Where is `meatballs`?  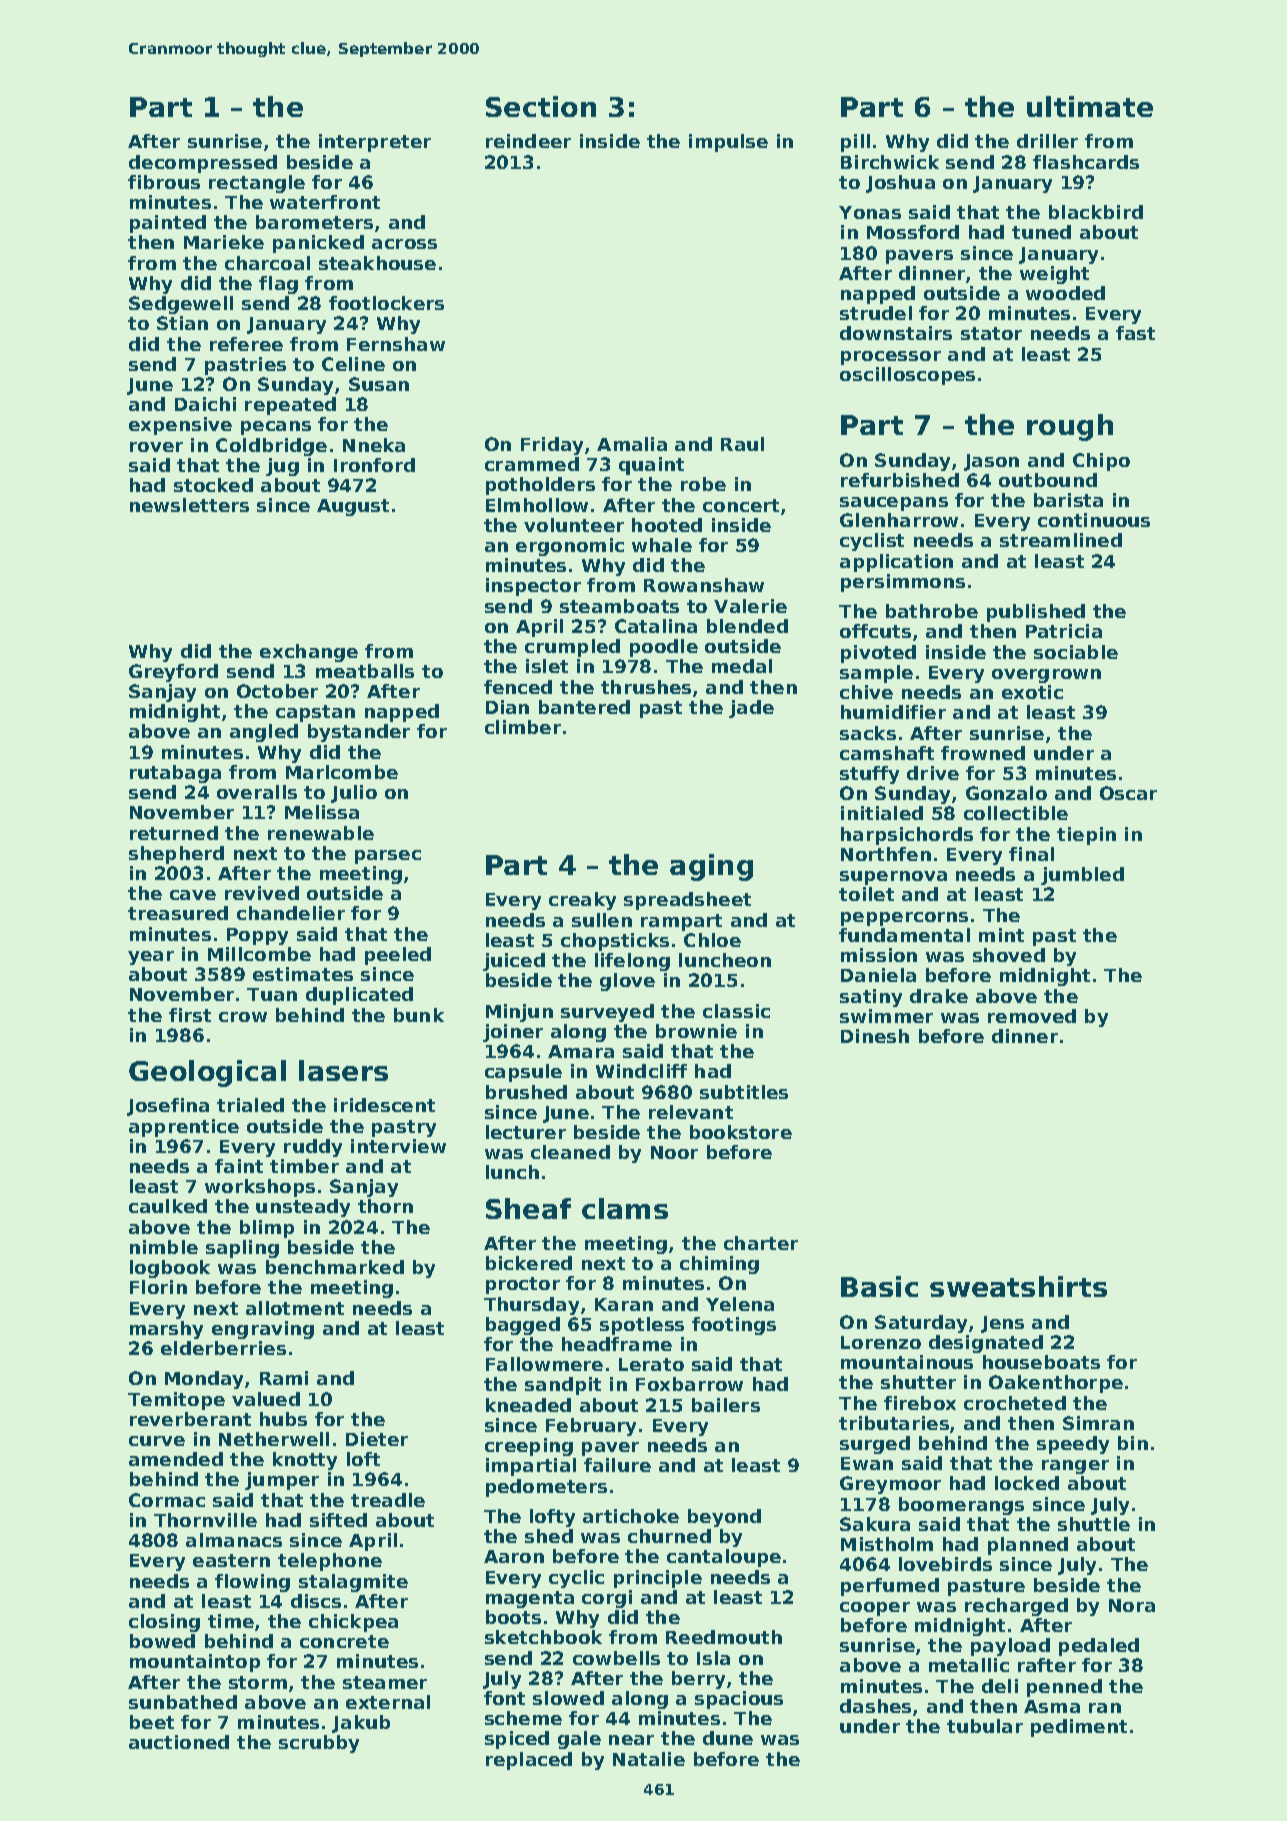 meatballs is located at coordinates (365, 671).
